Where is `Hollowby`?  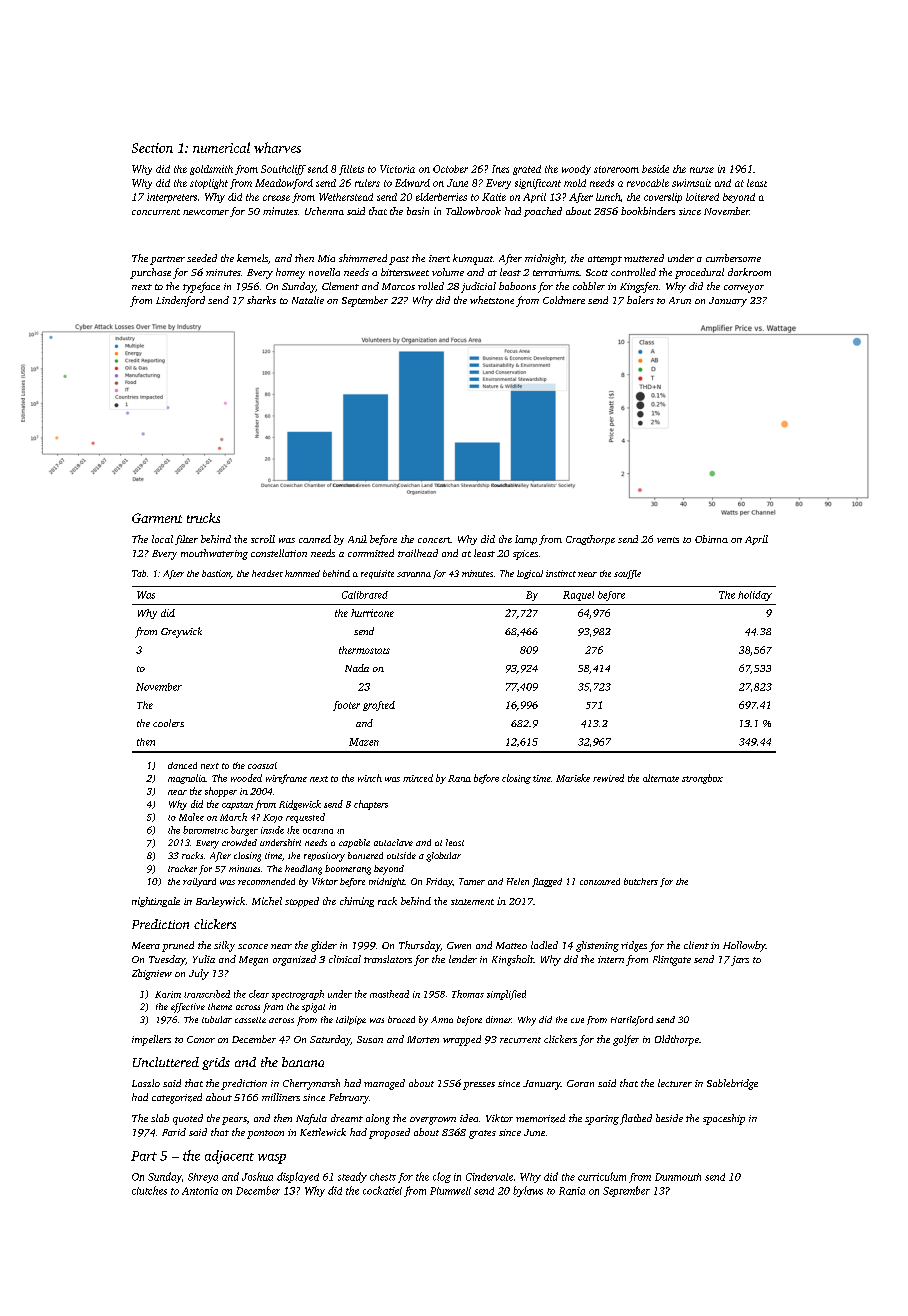
Hollowby is located at coordinates (744, 946).
